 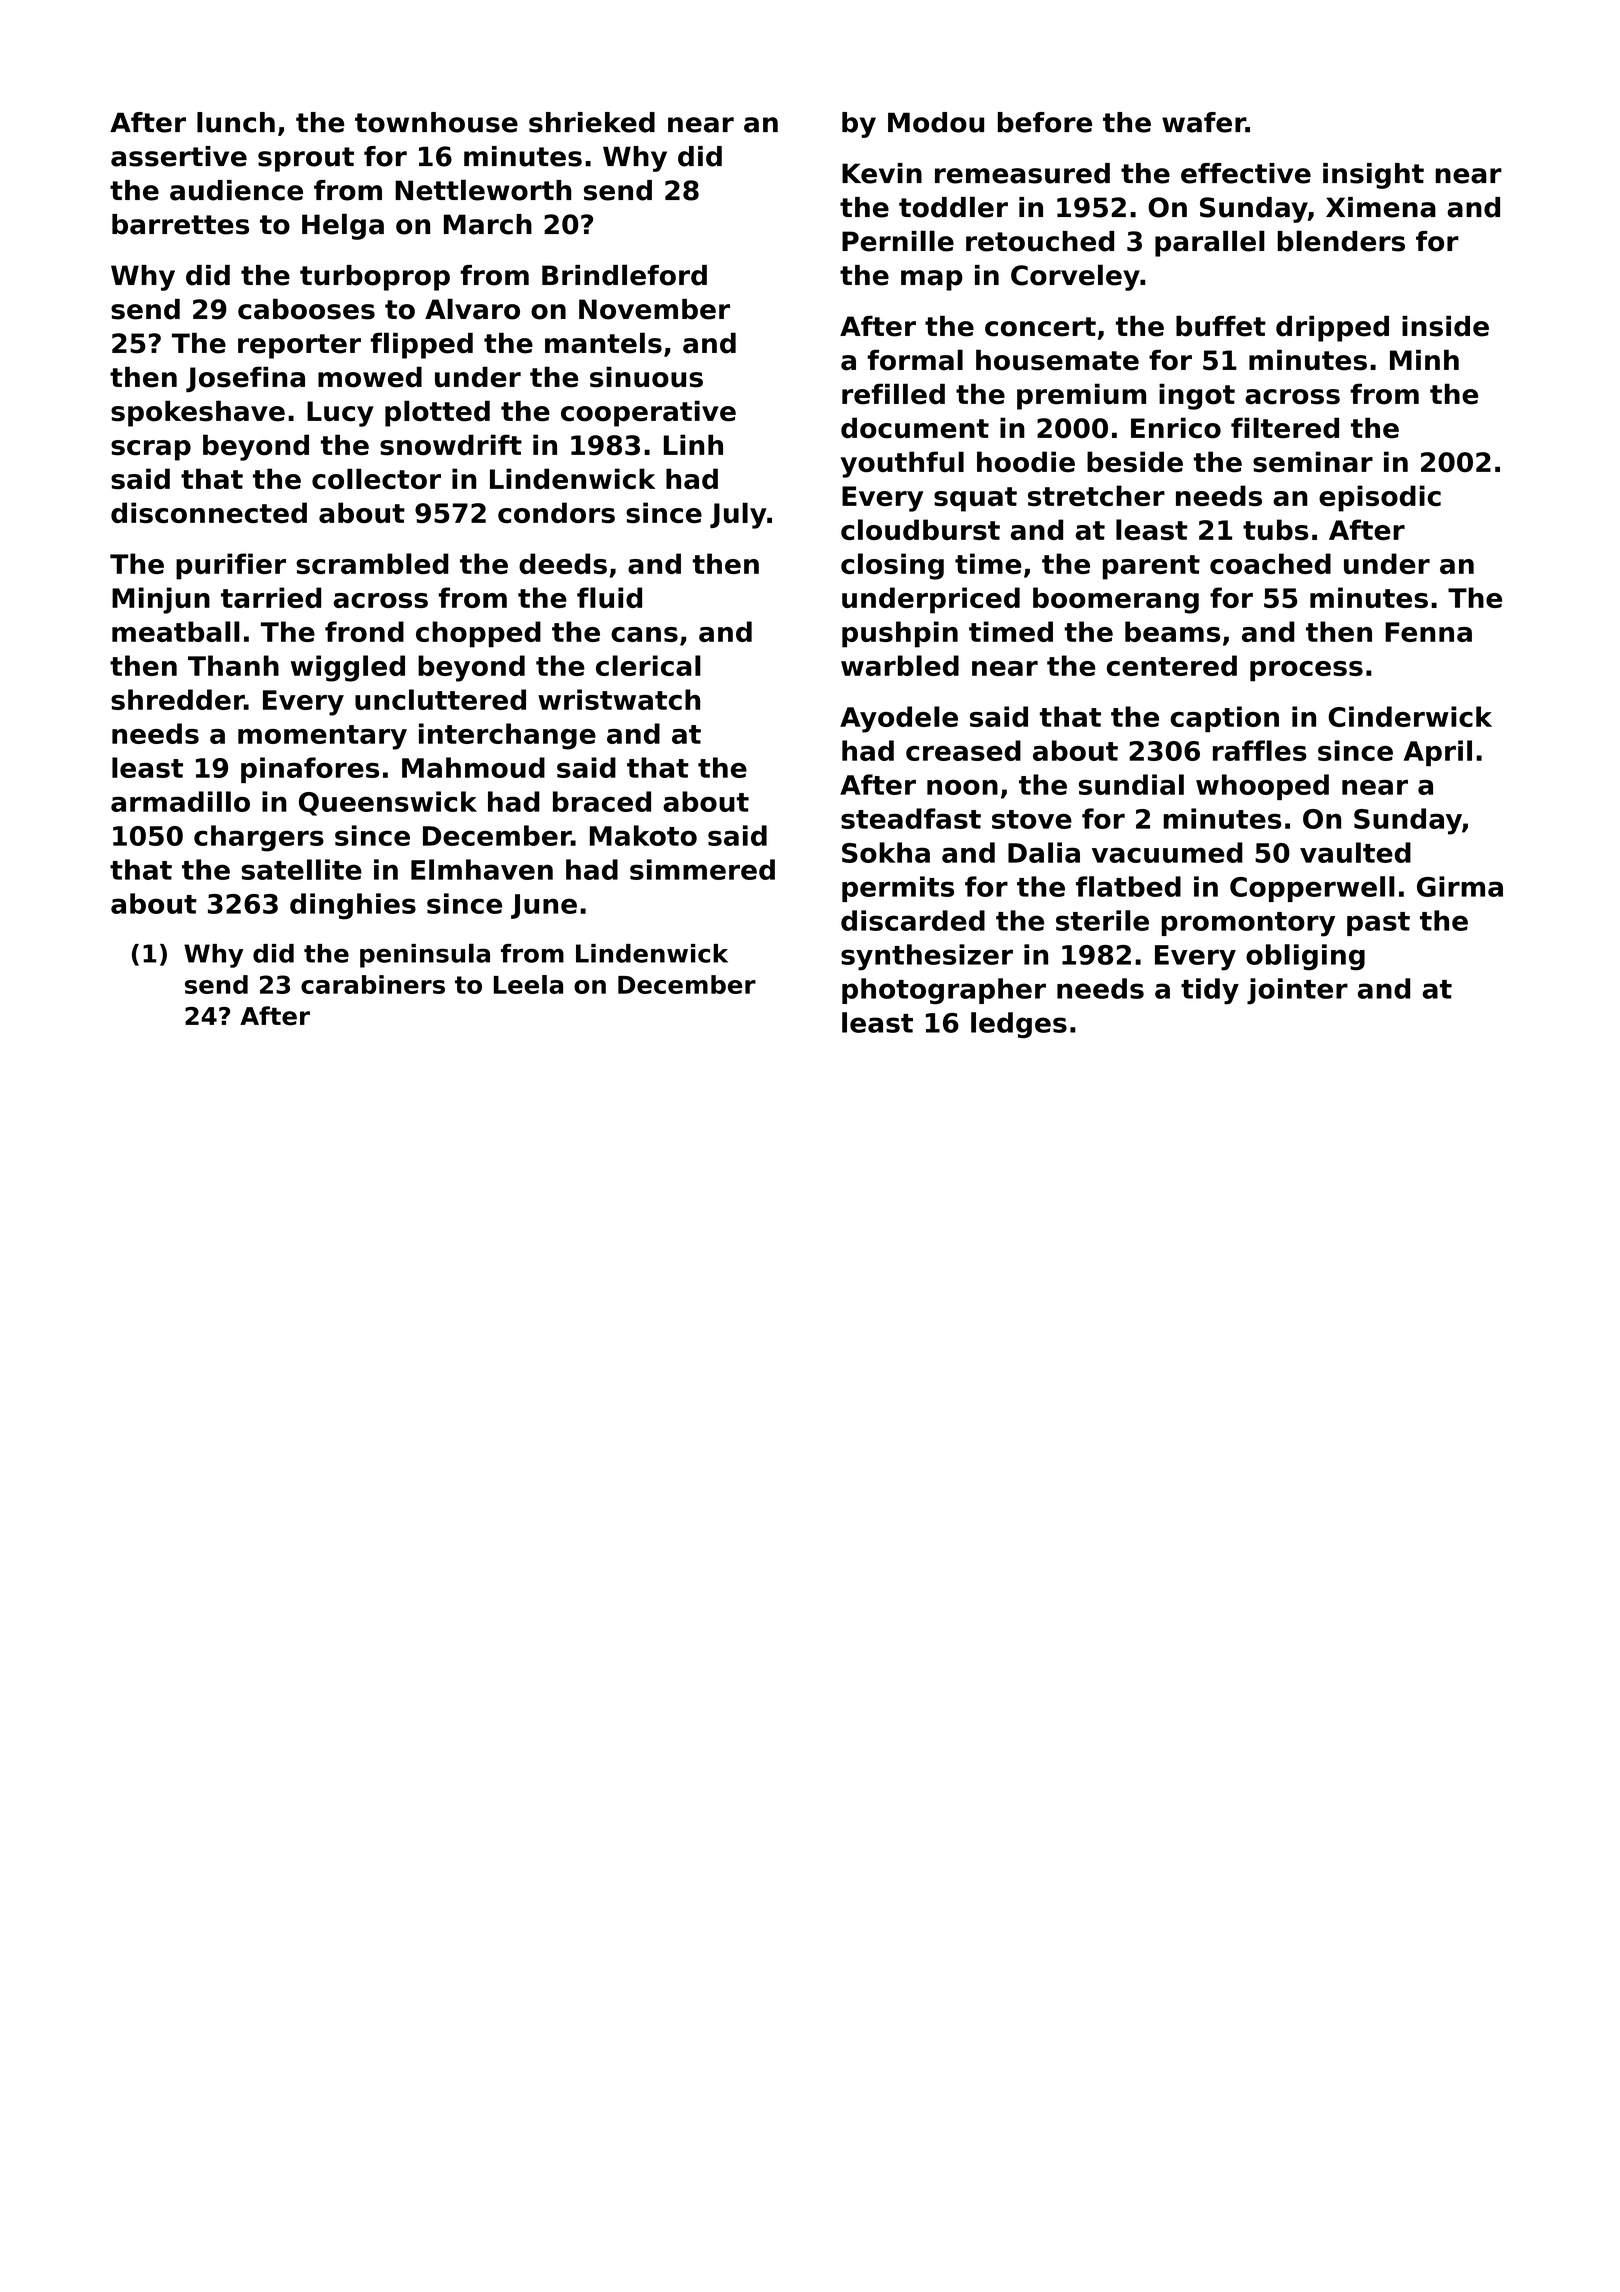 I want to click on boomerang, so click(x=1116, y=600).
